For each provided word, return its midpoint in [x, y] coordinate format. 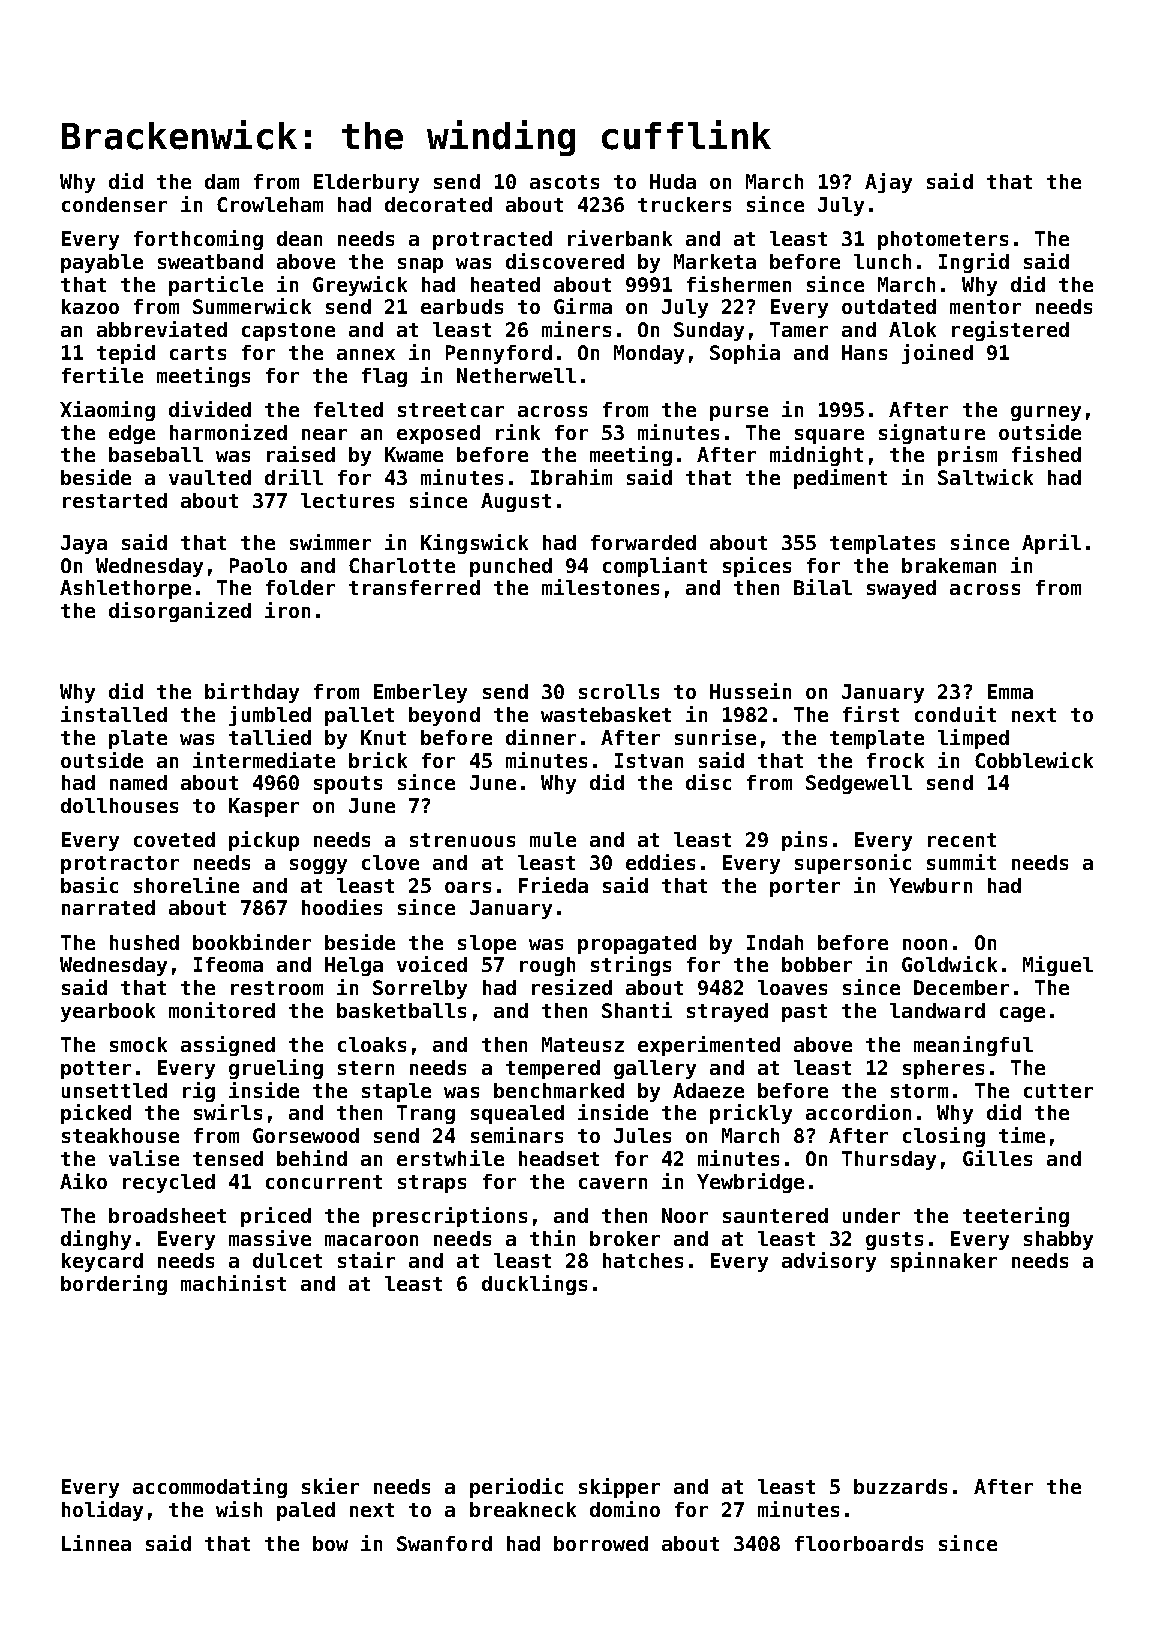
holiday [102, 1511]
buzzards [900, 1486]
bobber [817, 964]
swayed [901, 589]
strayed [727, 1012]
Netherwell [516, 375]
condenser [114, 204]
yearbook [108, 1012]
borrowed [601, 1543]
